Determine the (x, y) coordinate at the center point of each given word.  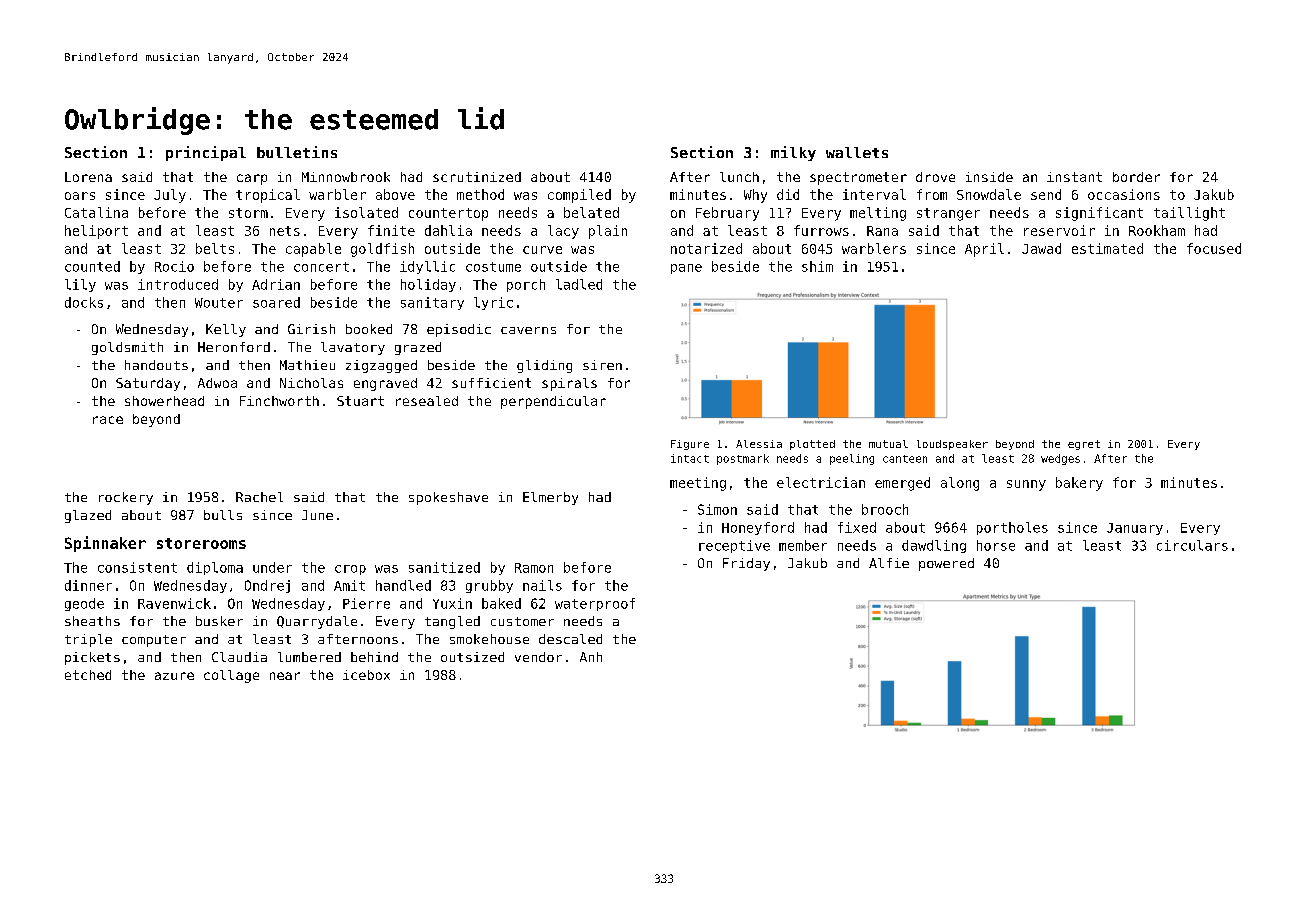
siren (602, 365)
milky (793, 153)
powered (946, 564)
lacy (563, 232)
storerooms (201, 543)
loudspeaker (952, 445)
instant (1074, 177)
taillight (1189, 214)
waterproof (595, 604)
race (108, 420)
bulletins (297, 152)
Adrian (276, 284)
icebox (366, 675)
